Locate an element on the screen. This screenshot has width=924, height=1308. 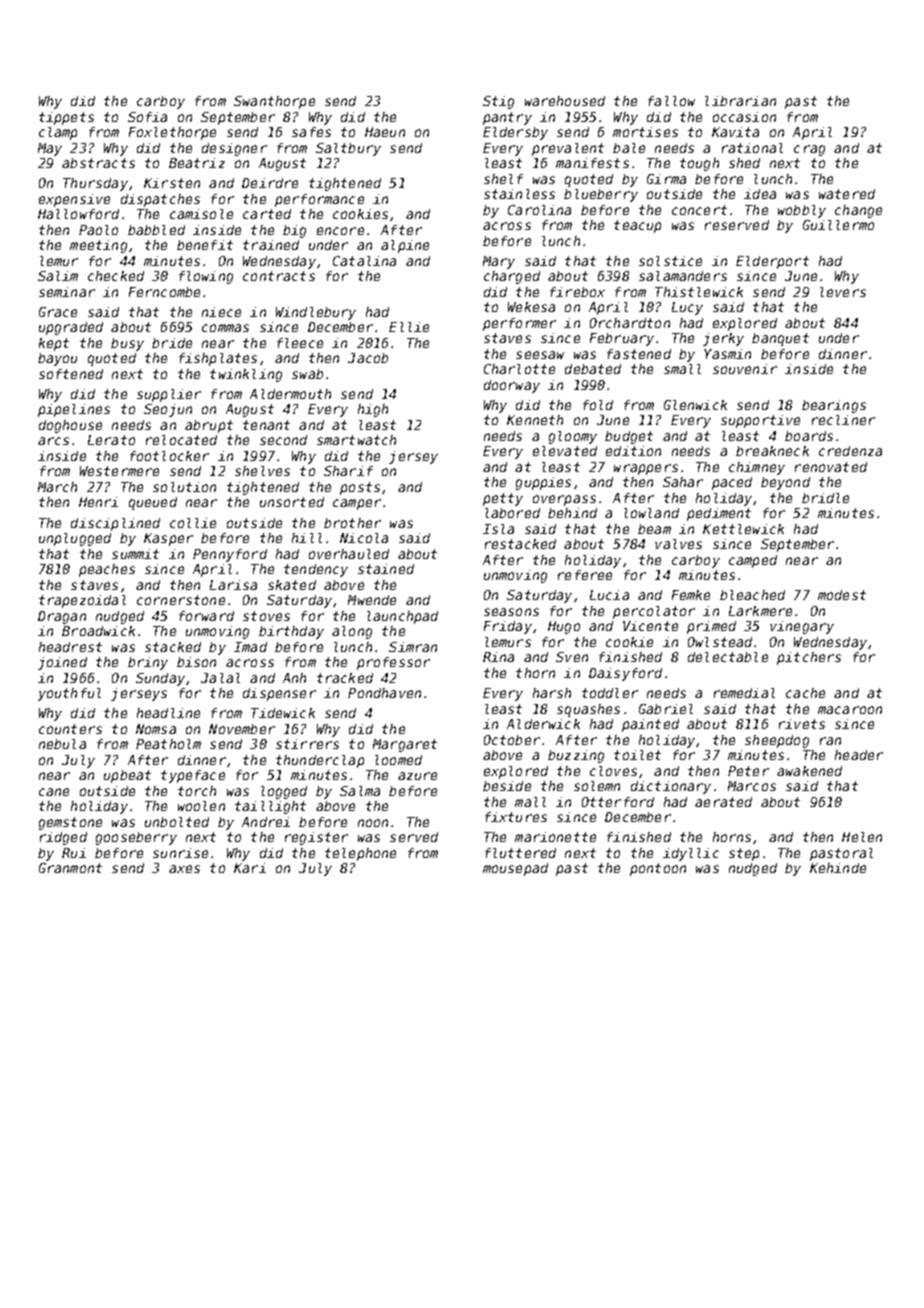
unplugged is located at coordinates (75, 539).
